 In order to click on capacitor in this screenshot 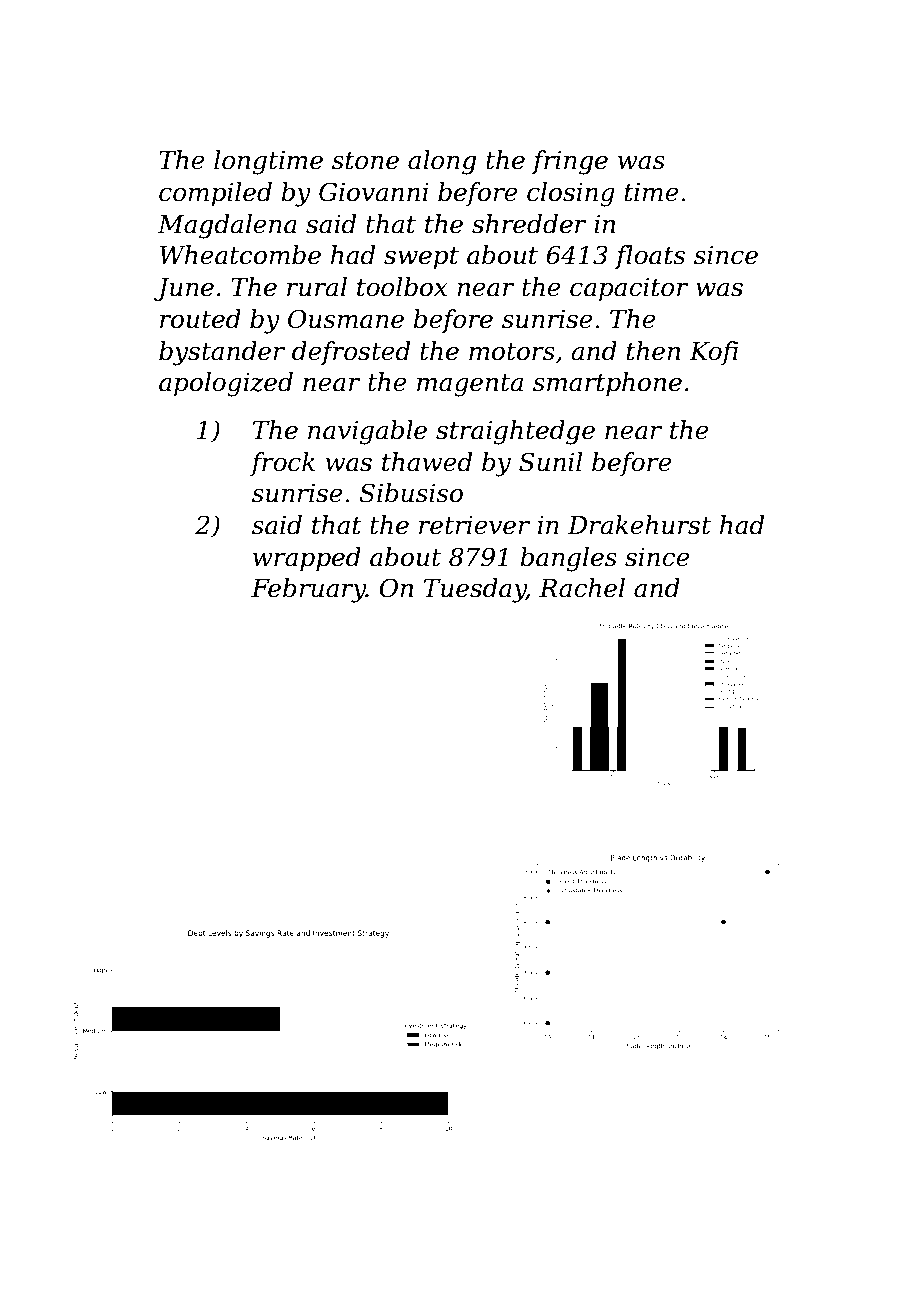, I will do `click(629, 289)`.
